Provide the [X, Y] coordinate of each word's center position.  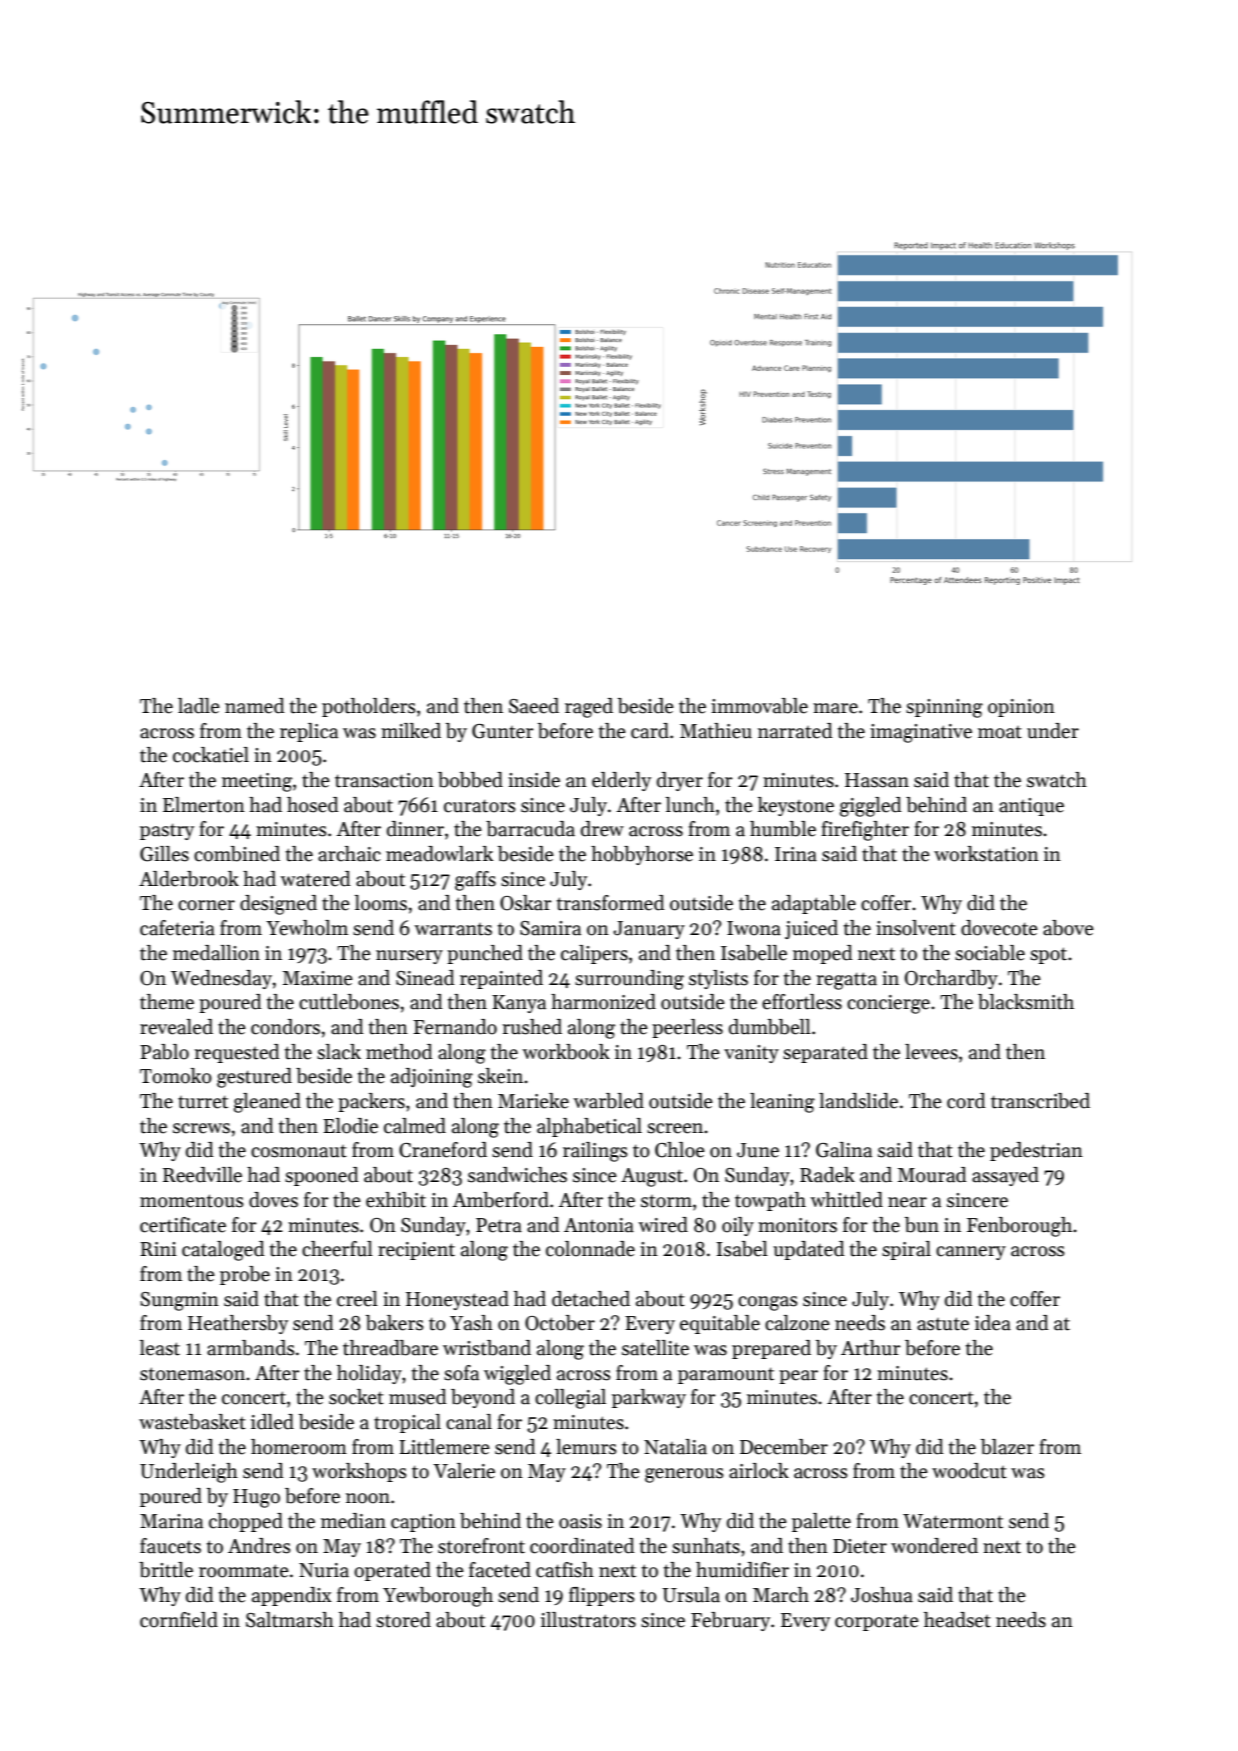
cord [966, 1101]
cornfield [179, 1620]
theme [167, 1002]
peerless [687, 1028]
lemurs [586, 1447]
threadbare [390, 1348]
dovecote [999, 928]
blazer [1007, 1447]
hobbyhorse [642, 855]
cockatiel [211, 755]
